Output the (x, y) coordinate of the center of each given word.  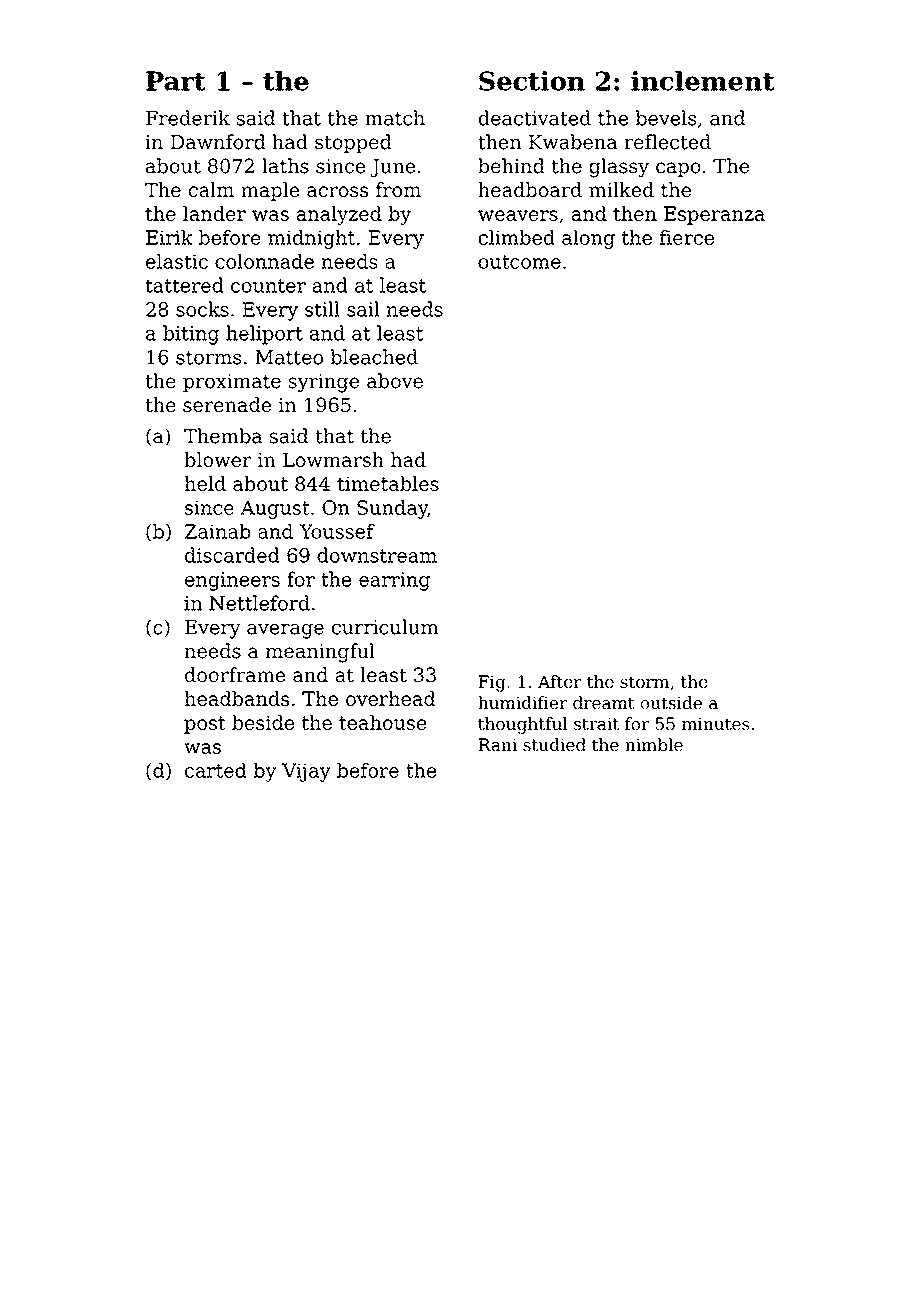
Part (176, 81)
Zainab (218, 531)
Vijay (306, 772)
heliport (264, 335)
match (395, 118)
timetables (388, 483)
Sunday (392, 509)
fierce (686, 237)
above (395, 381)
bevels (666, 118)
